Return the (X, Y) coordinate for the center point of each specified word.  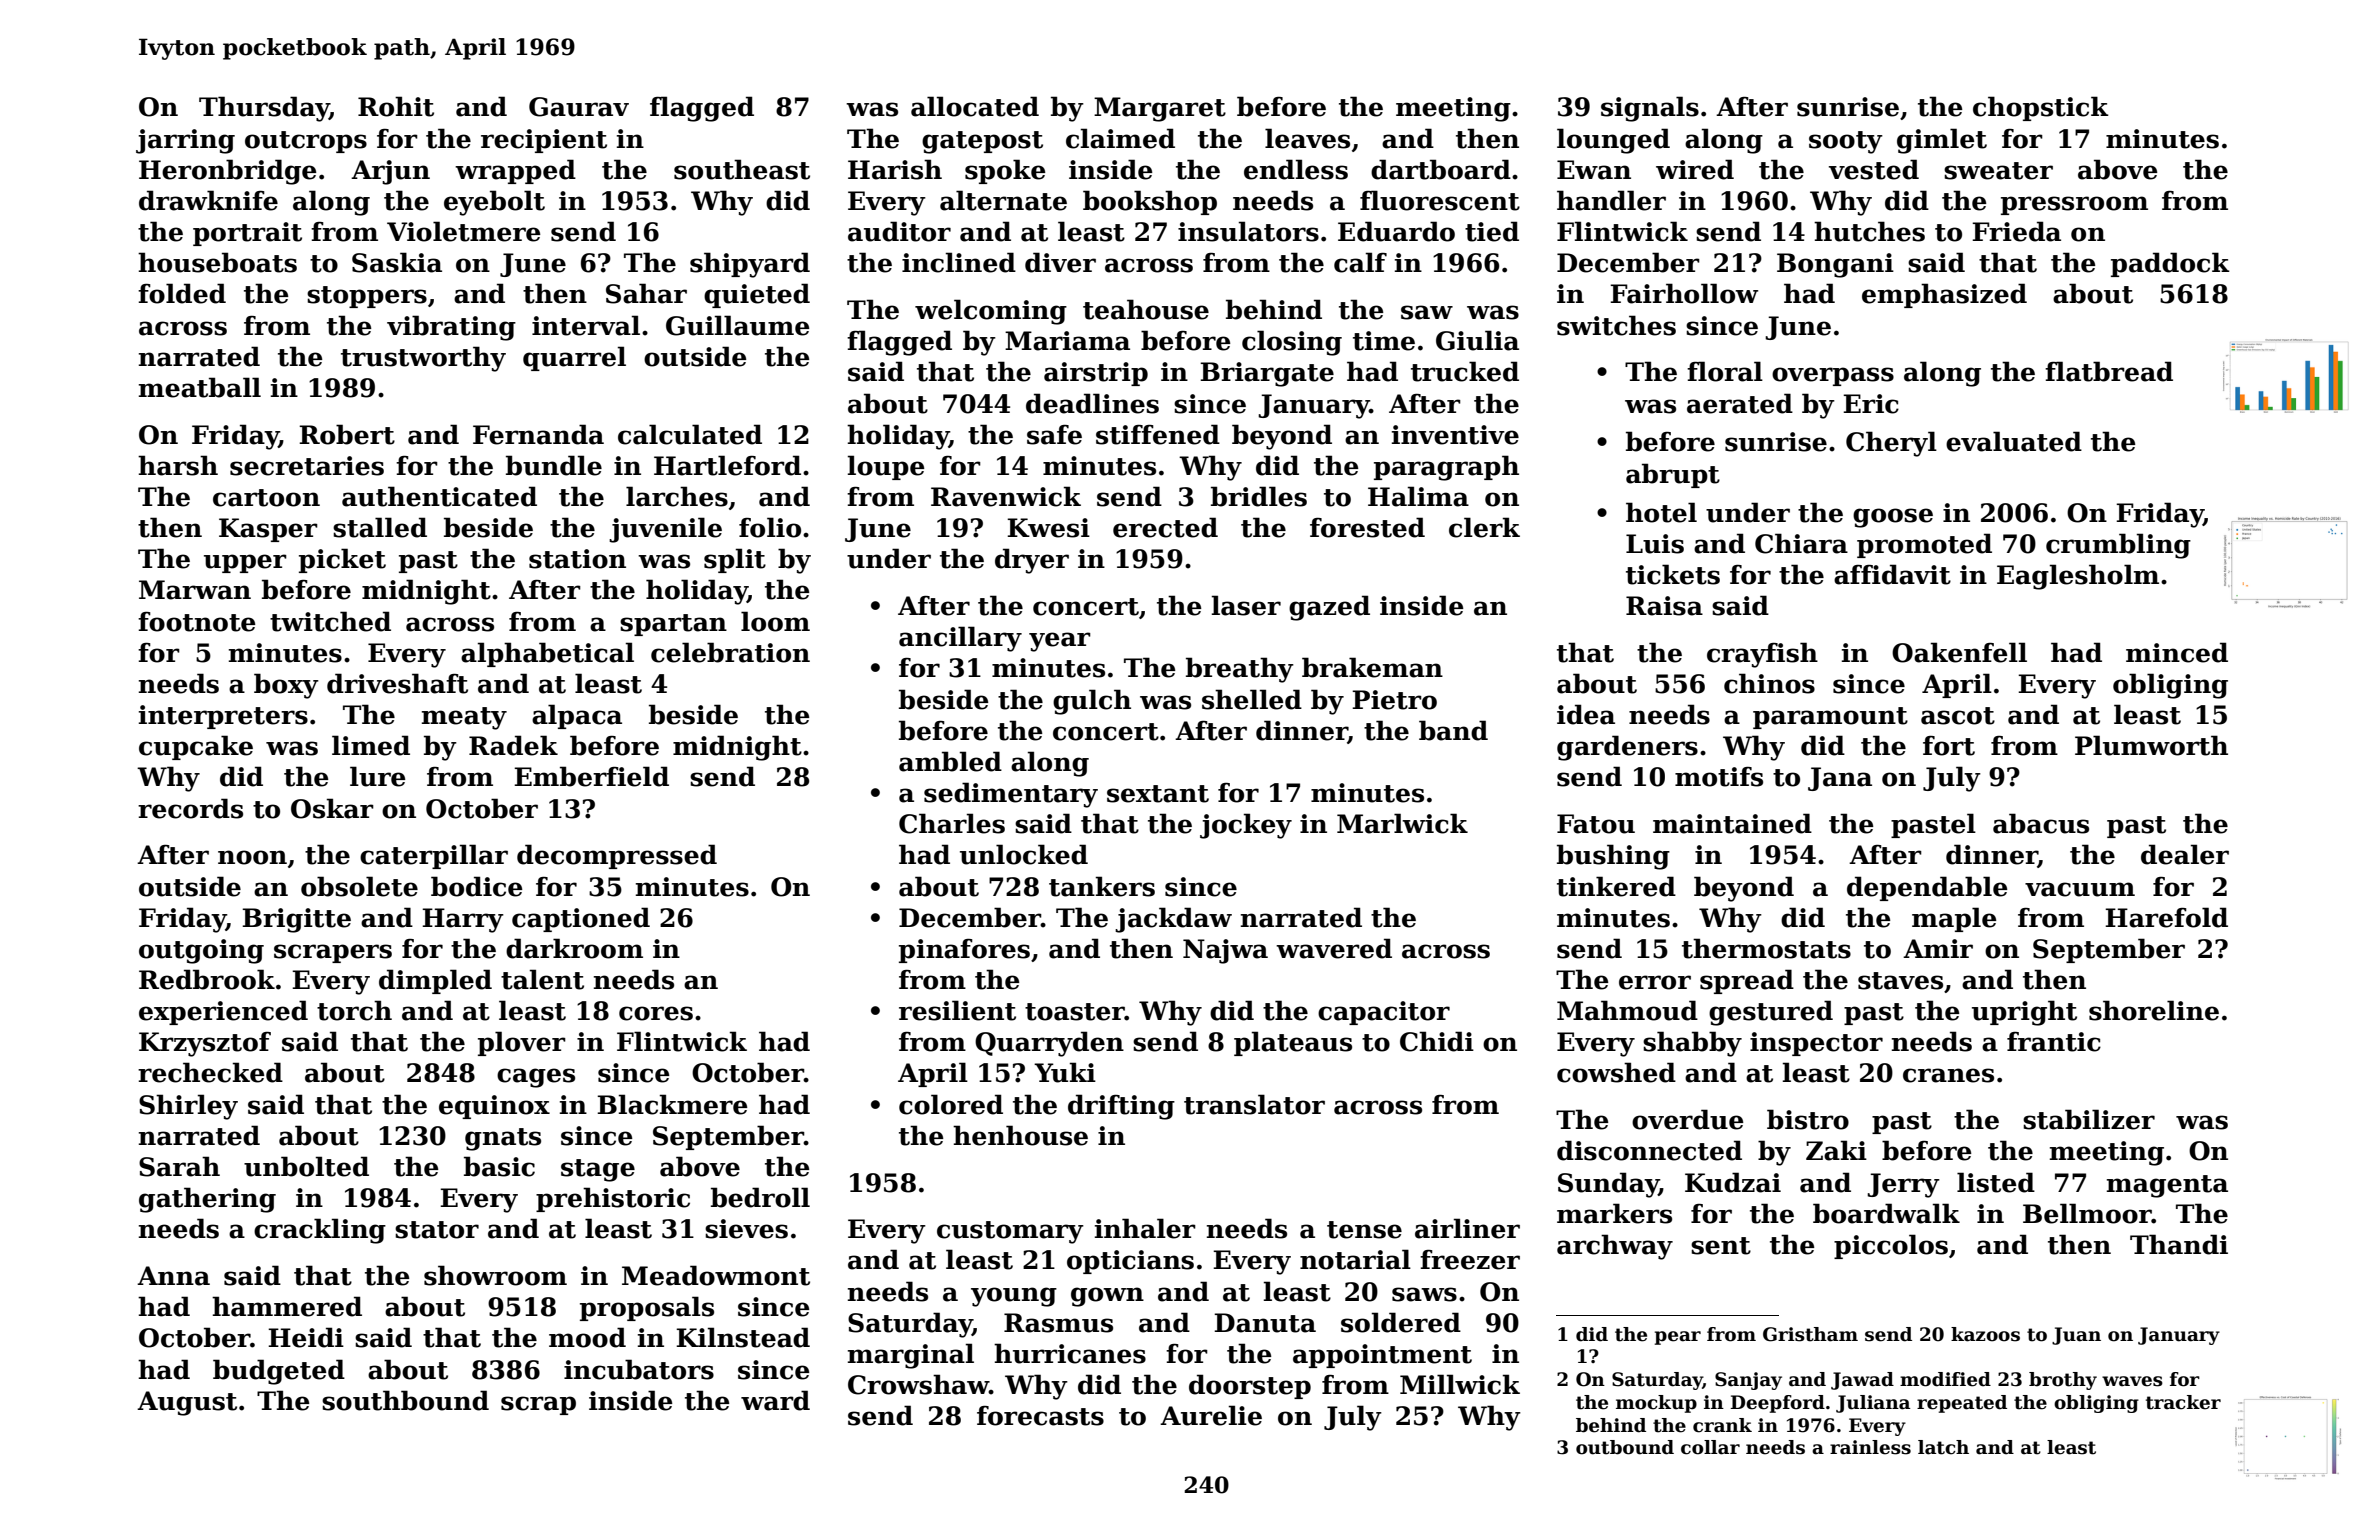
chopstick (2041, 108)
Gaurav (579, 107)
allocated (975, 106)
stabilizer (2089, 1119)
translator (1254, 1104)
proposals (647, 1308)
